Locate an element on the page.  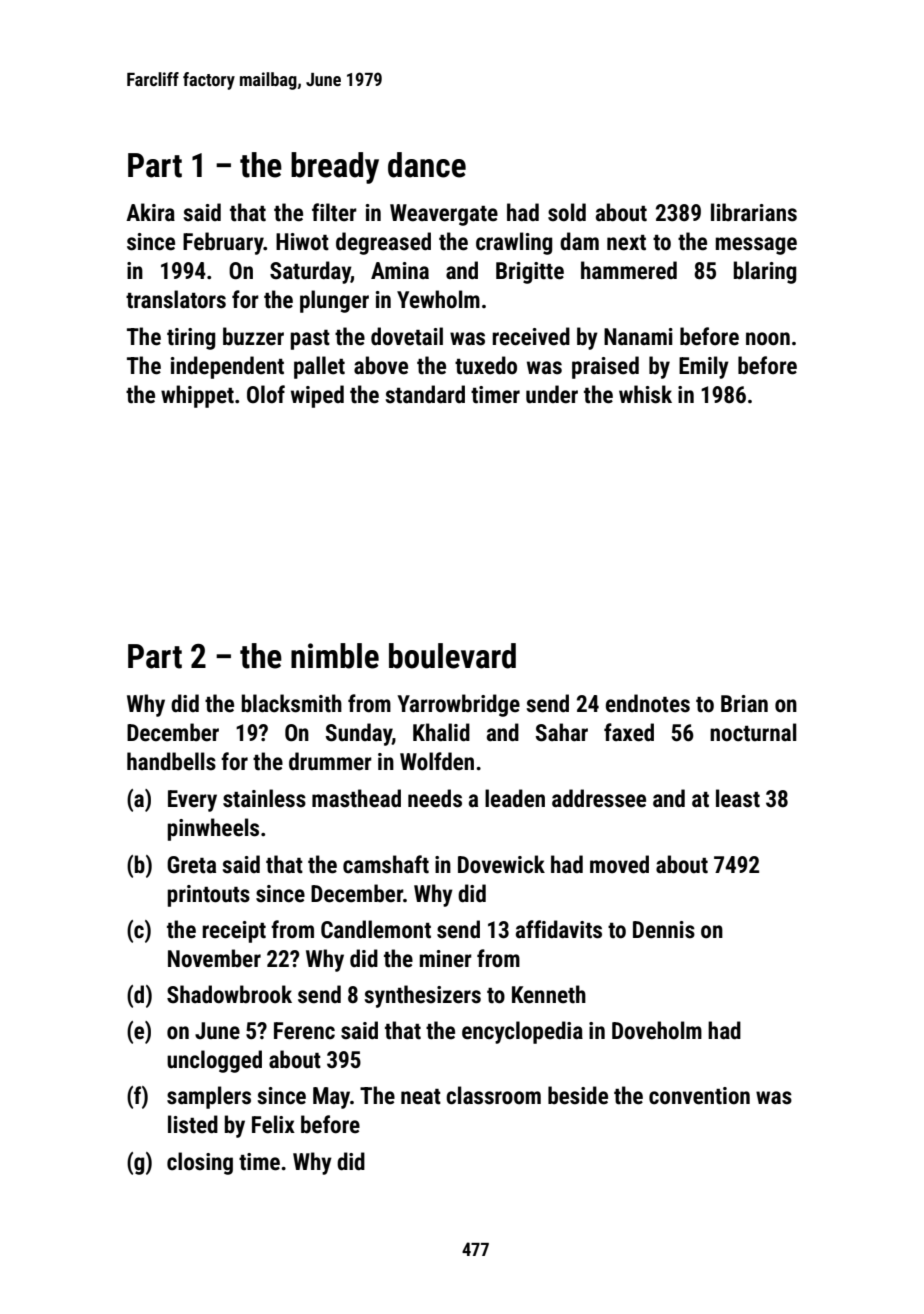
affidavits is located at coordinates (559, 929).
